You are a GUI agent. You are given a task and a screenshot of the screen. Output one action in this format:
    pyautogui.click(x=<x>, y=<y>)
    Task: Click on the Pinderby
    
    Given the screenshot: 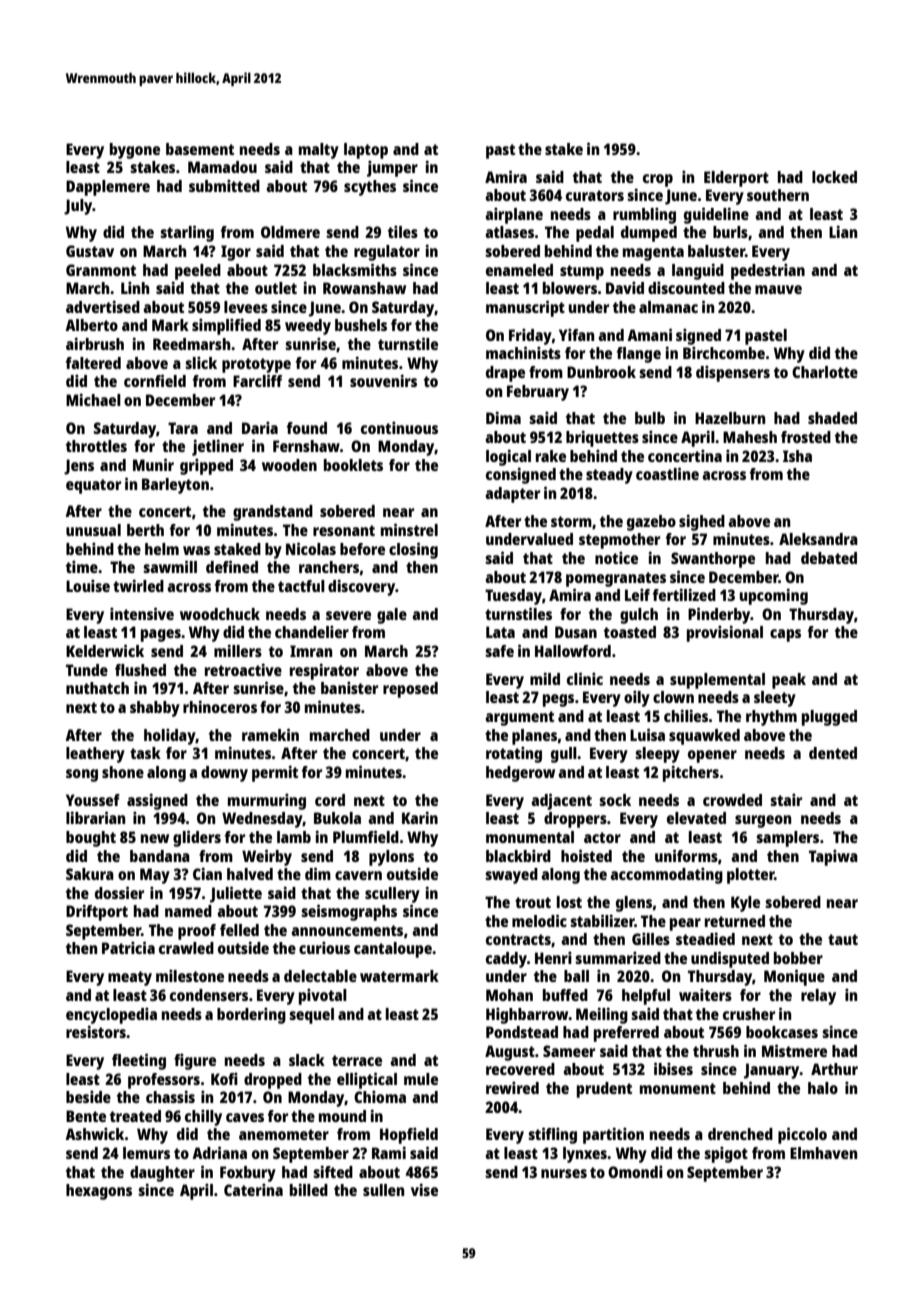 What is the action you would take?
    pyautogui.click(x=719, y=615)
